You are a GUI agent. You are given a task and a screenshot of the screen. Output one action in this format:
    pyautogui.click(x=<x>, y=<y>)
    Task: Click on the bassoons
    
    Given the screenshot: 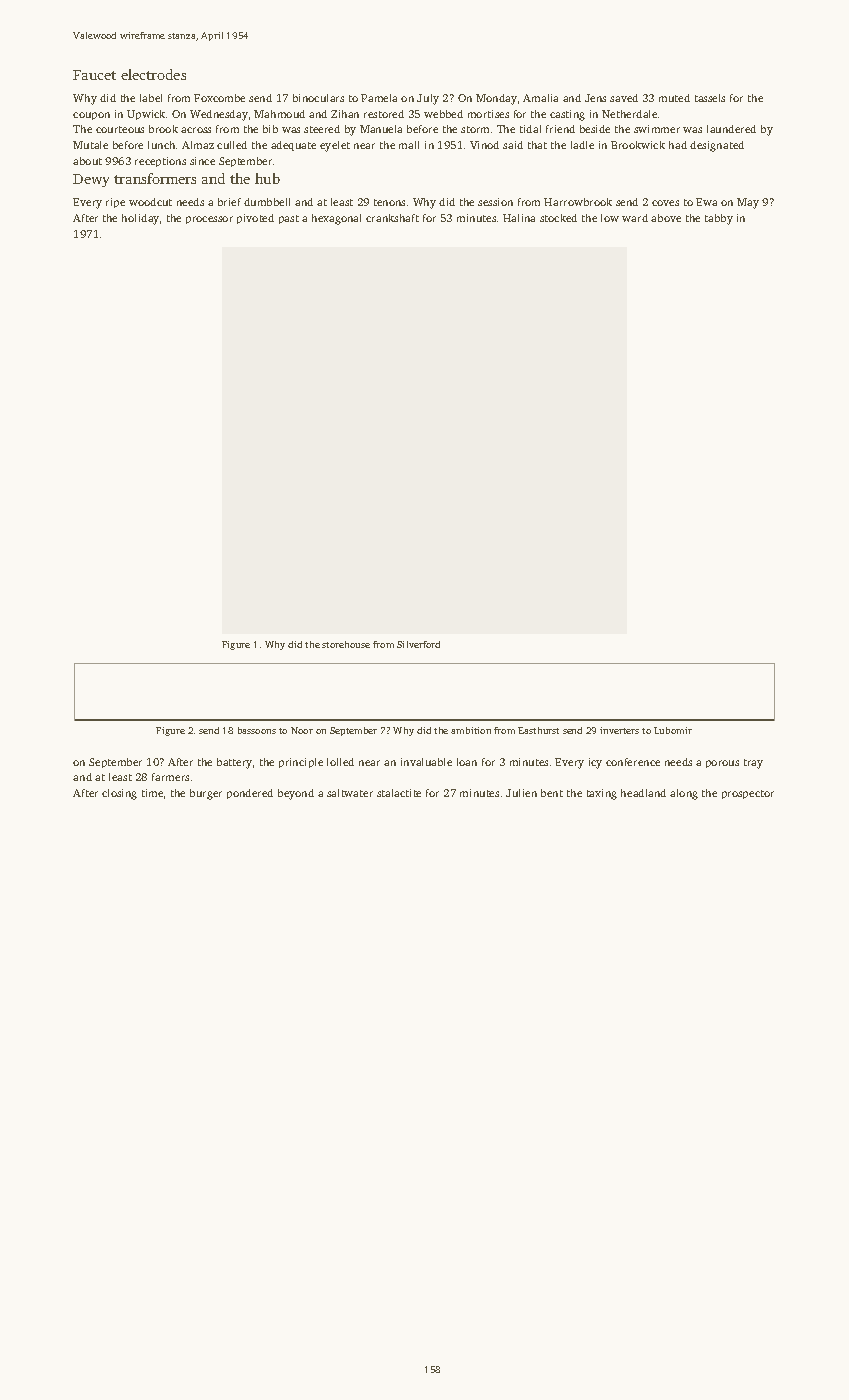 What is the action you would take?
    pyautogui.click(x=257, y=730)
